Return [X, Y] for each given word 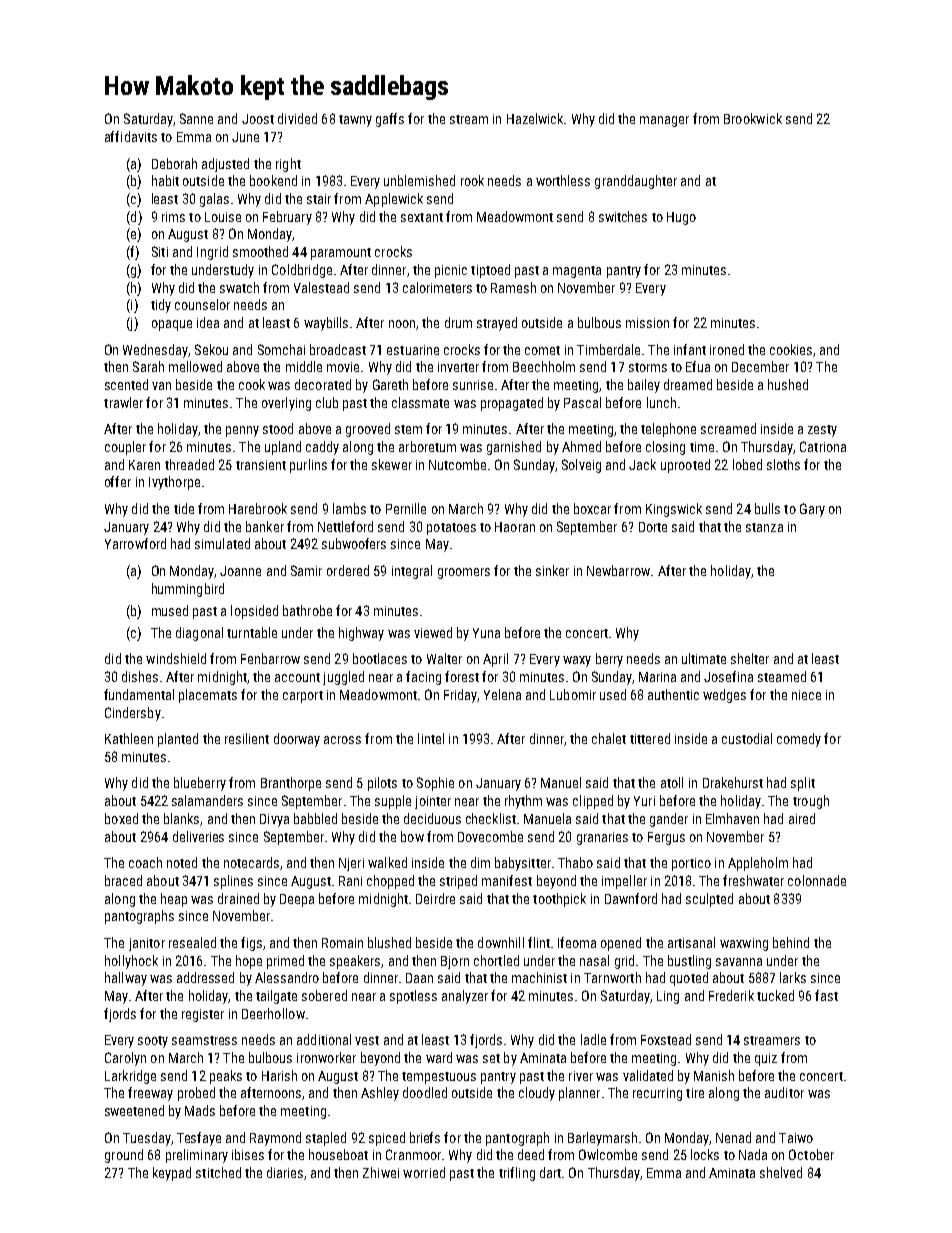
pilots [382, 784]
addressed [205, 977]
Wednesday [155, 351]
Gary [812, 510]
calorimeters [437, 287]
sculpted [709, 900]
